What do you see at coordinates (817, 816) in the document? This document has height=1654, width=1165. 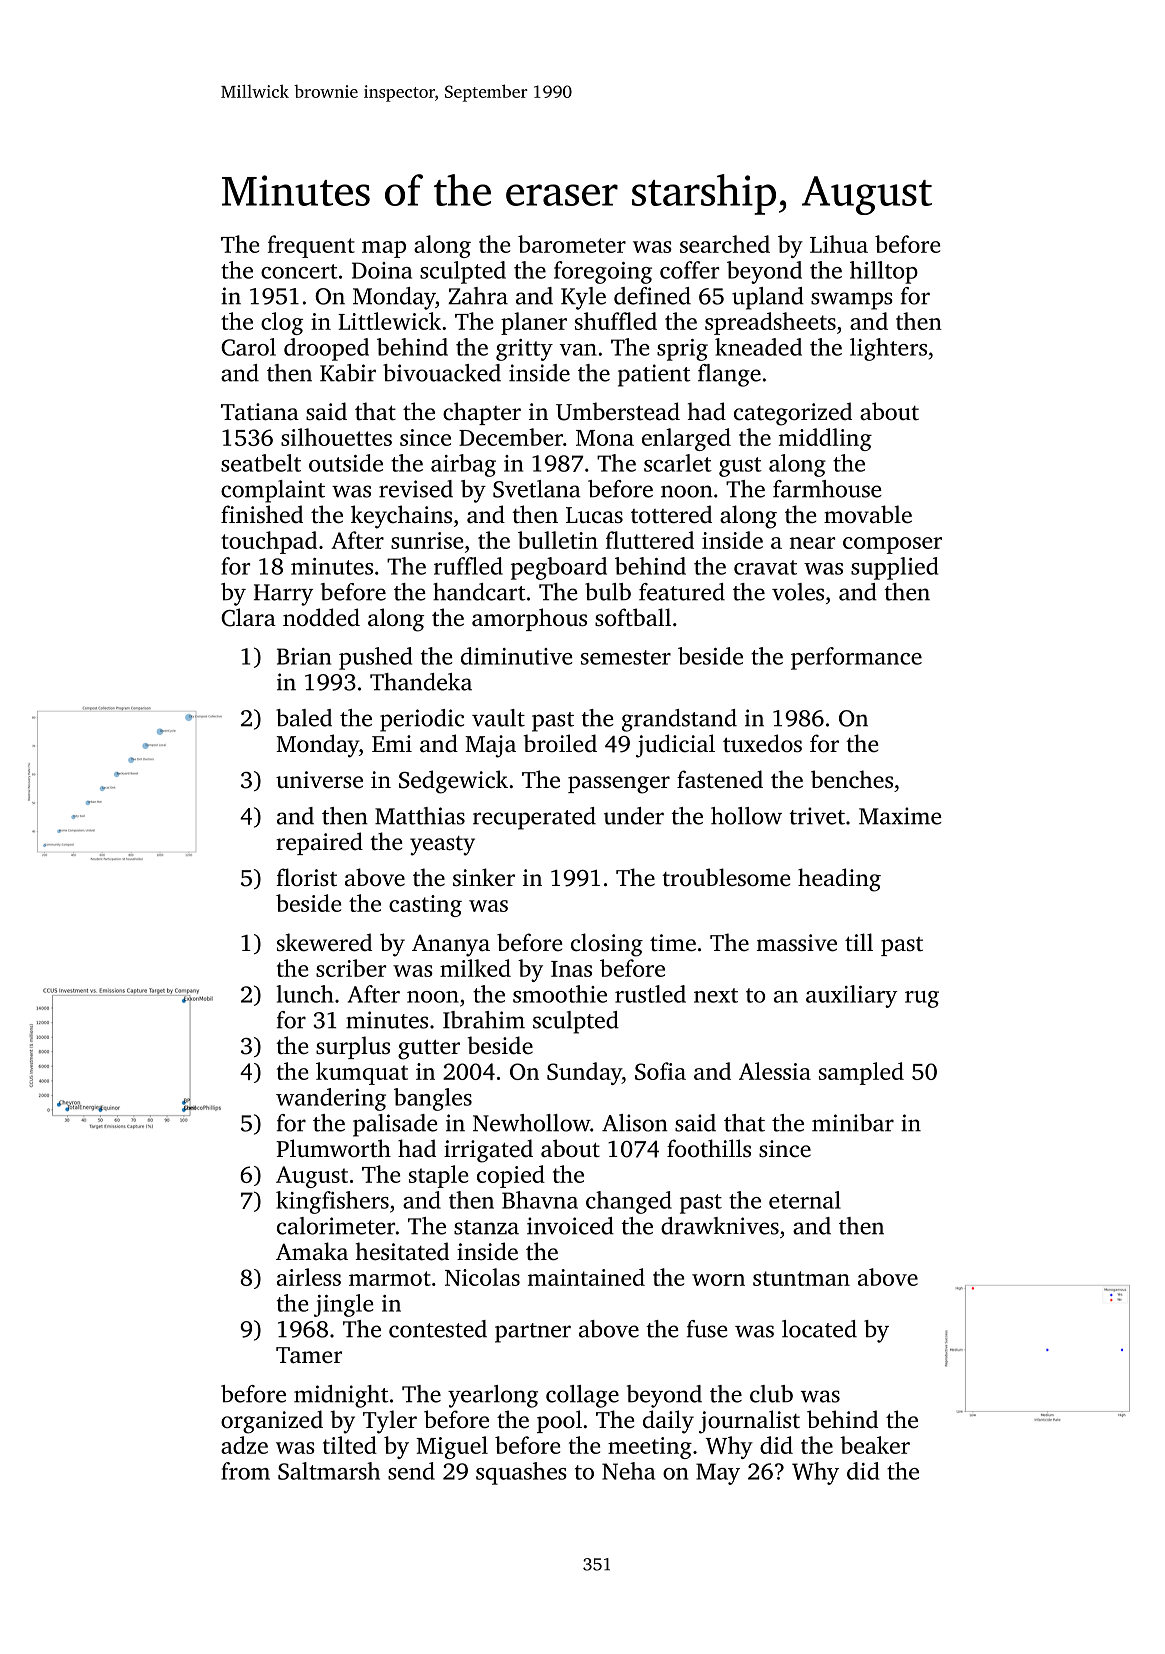 I see `trivet` at bounding box center [817, 816].
